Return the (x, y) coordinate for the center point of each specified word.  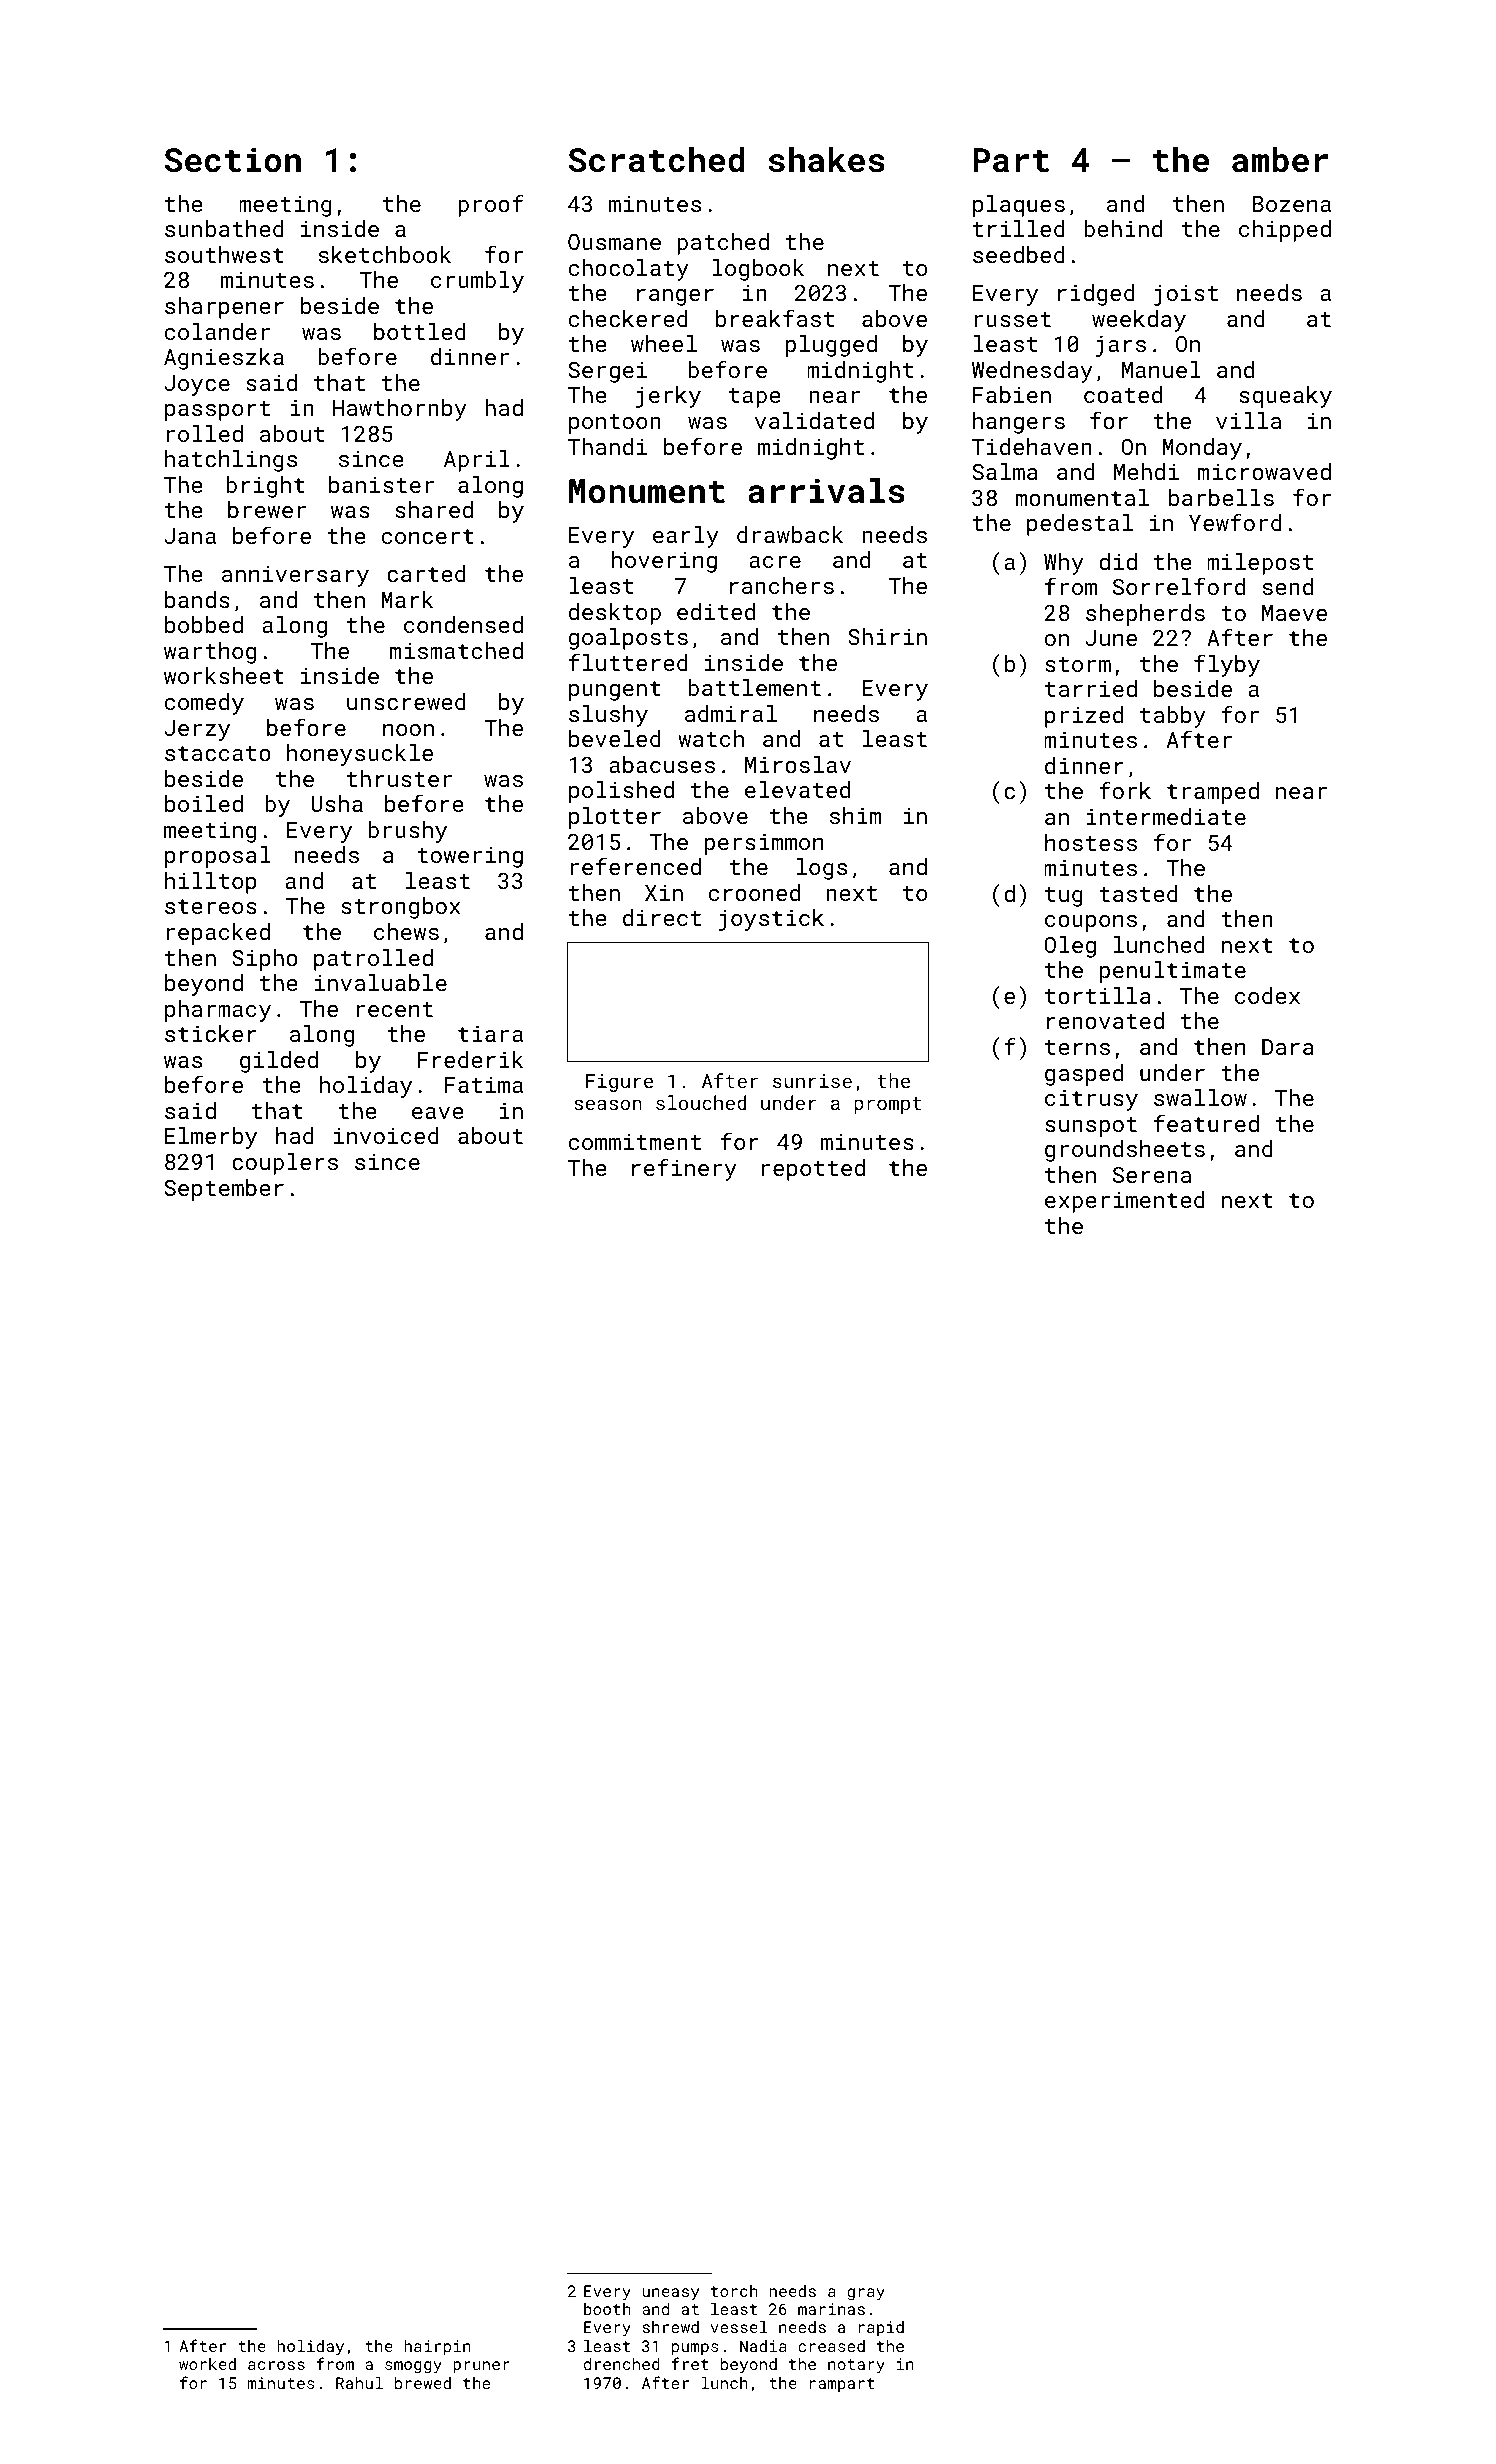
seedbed (1019, 254)
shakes (827, 160)
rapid (881, 2329)
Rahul (359, 2383)
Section (233, 160)
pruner (481, 2367)
